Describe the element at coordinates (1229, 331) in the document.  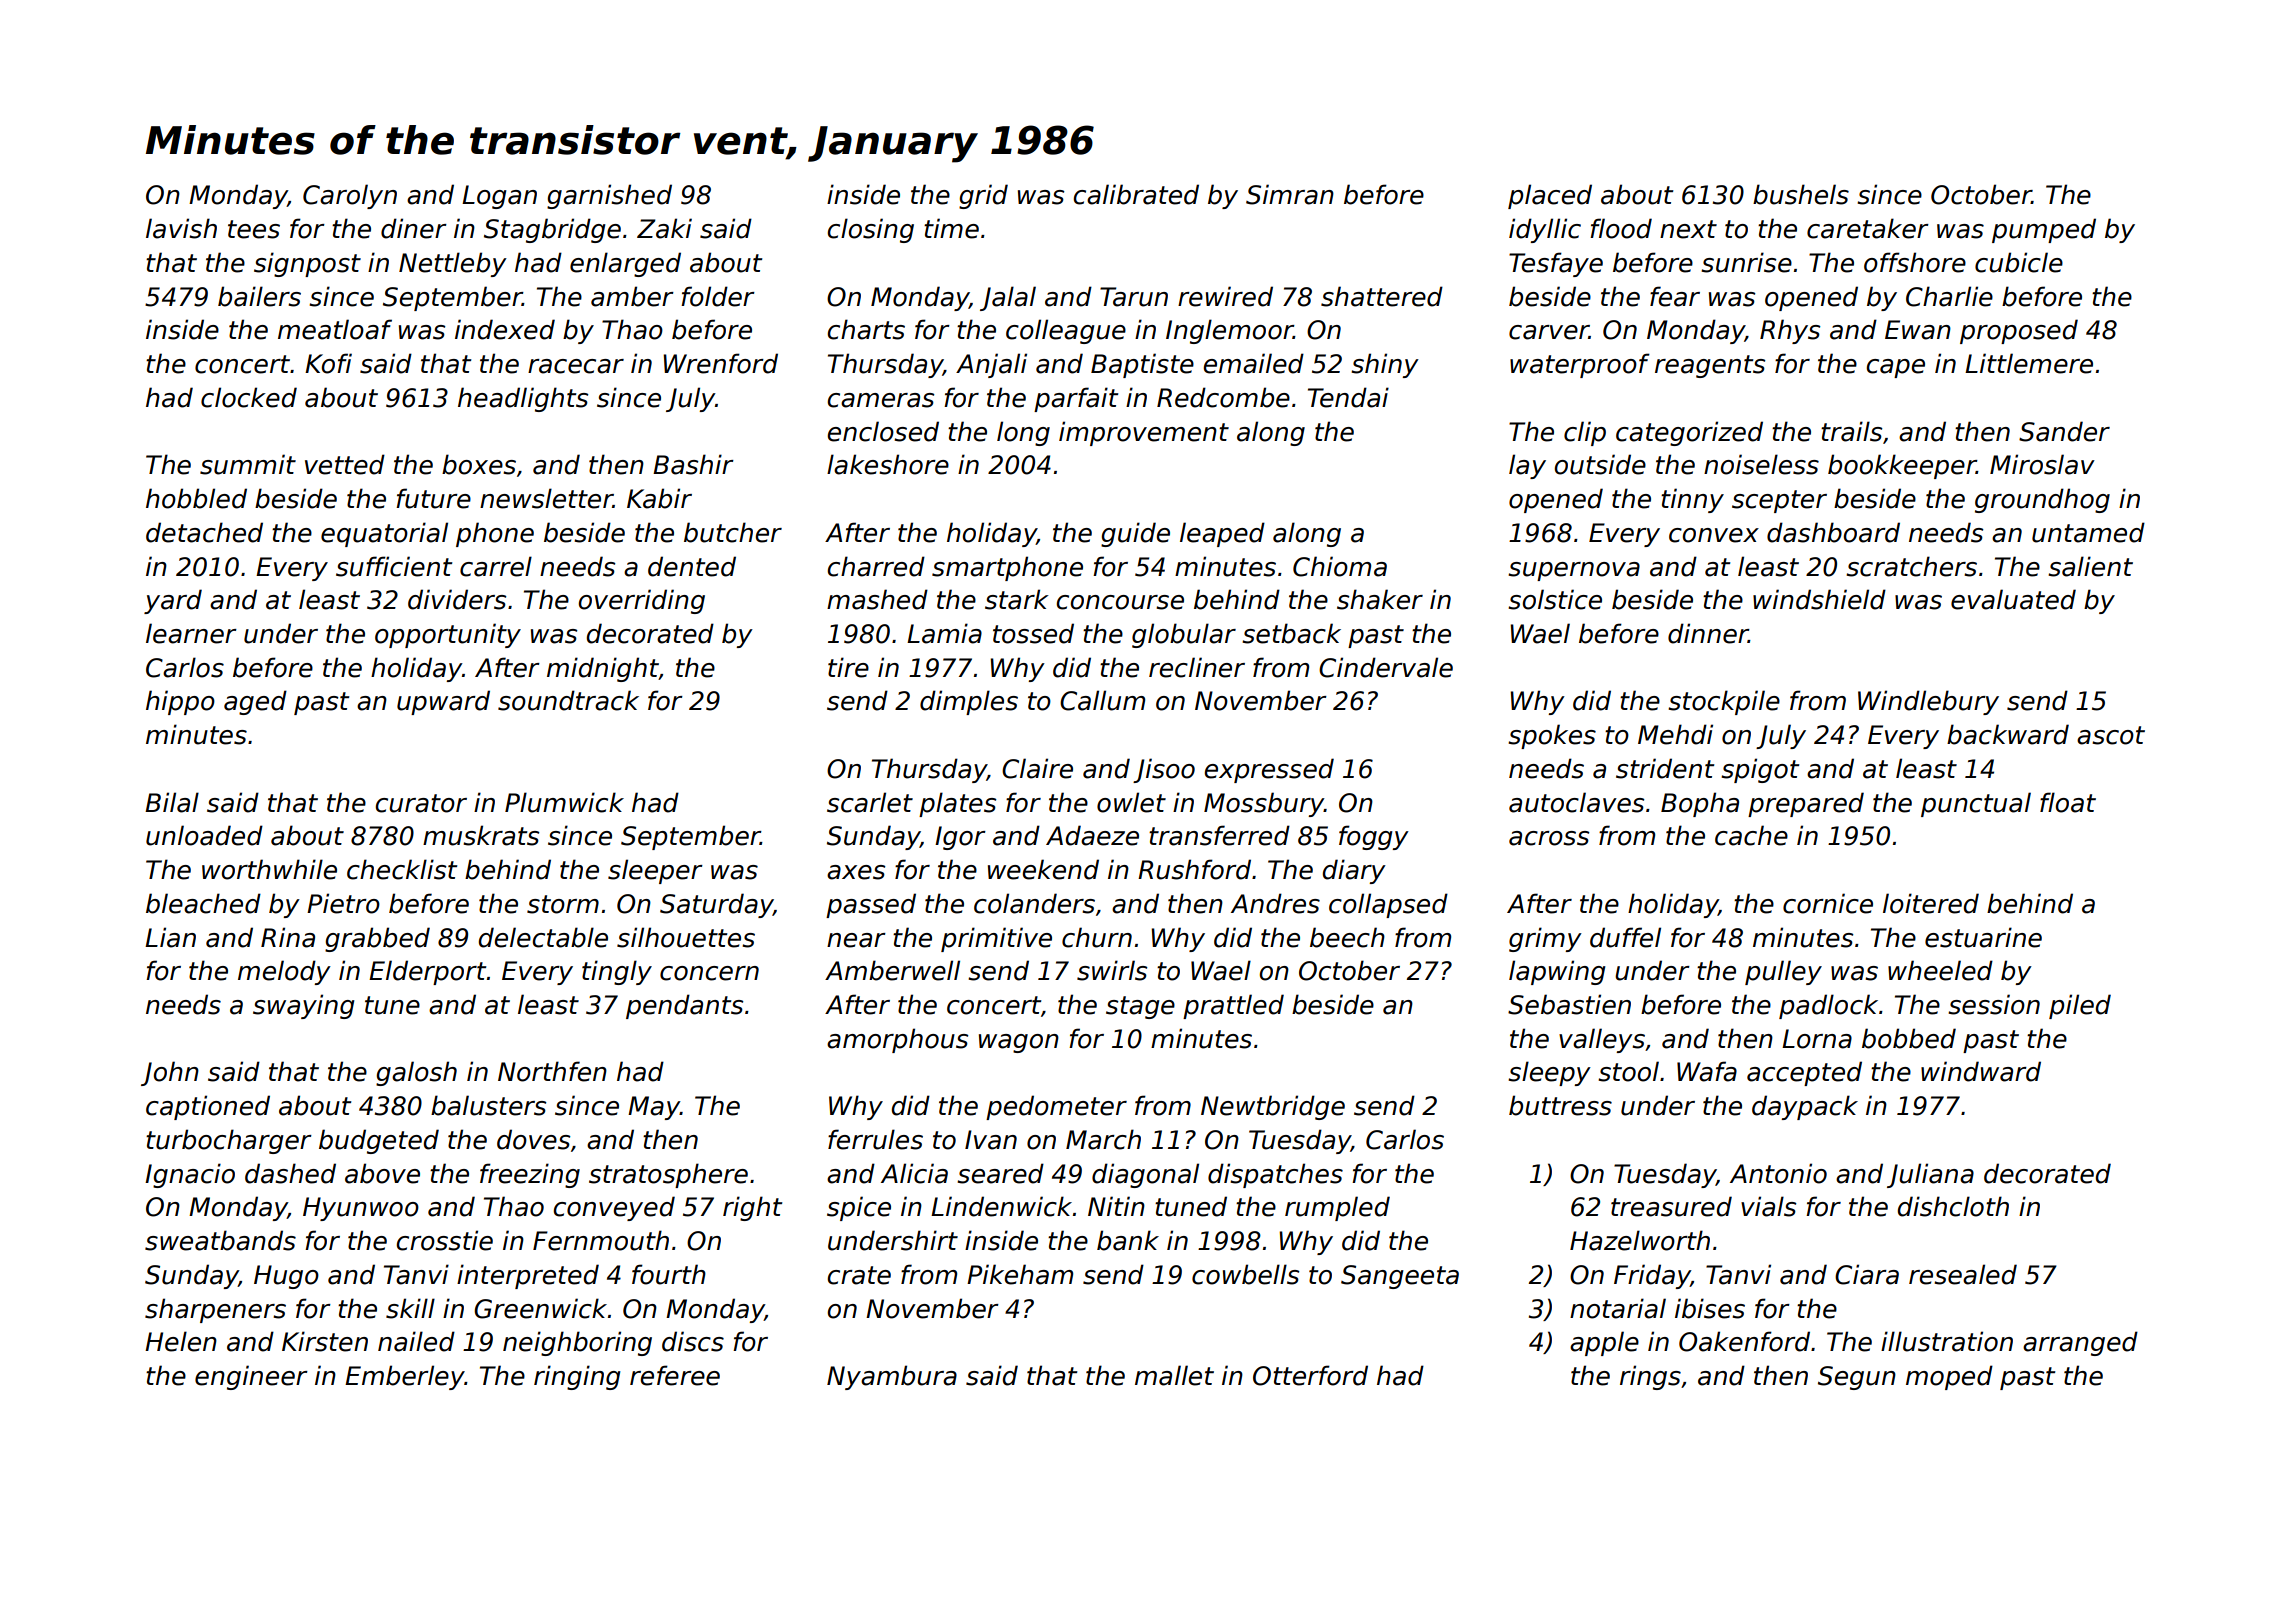
I see `Inglemoor` at that location.
